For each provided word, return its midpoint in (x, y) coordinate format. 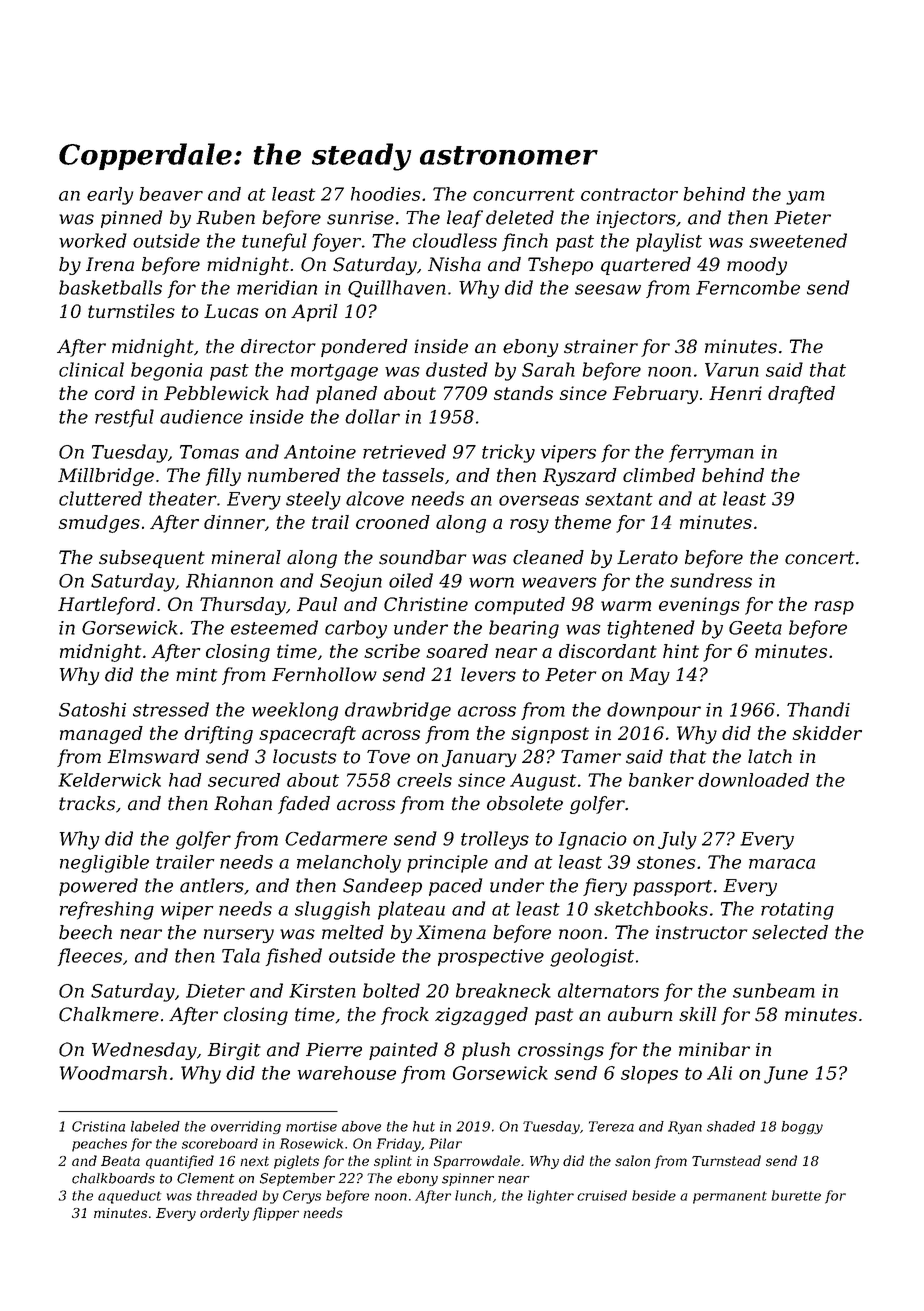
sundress (711, 580)
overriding (246, 1127)
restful (124, 418)
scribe (392, 651)
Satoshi (92, 709)
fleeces (90, 957)
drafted (801, 395)
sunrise (360, 218)
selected (790, 932)
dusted (457, 369)
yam (805, 198)
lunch (473, 1195)
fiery (605, 887)
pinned (131, 219)
